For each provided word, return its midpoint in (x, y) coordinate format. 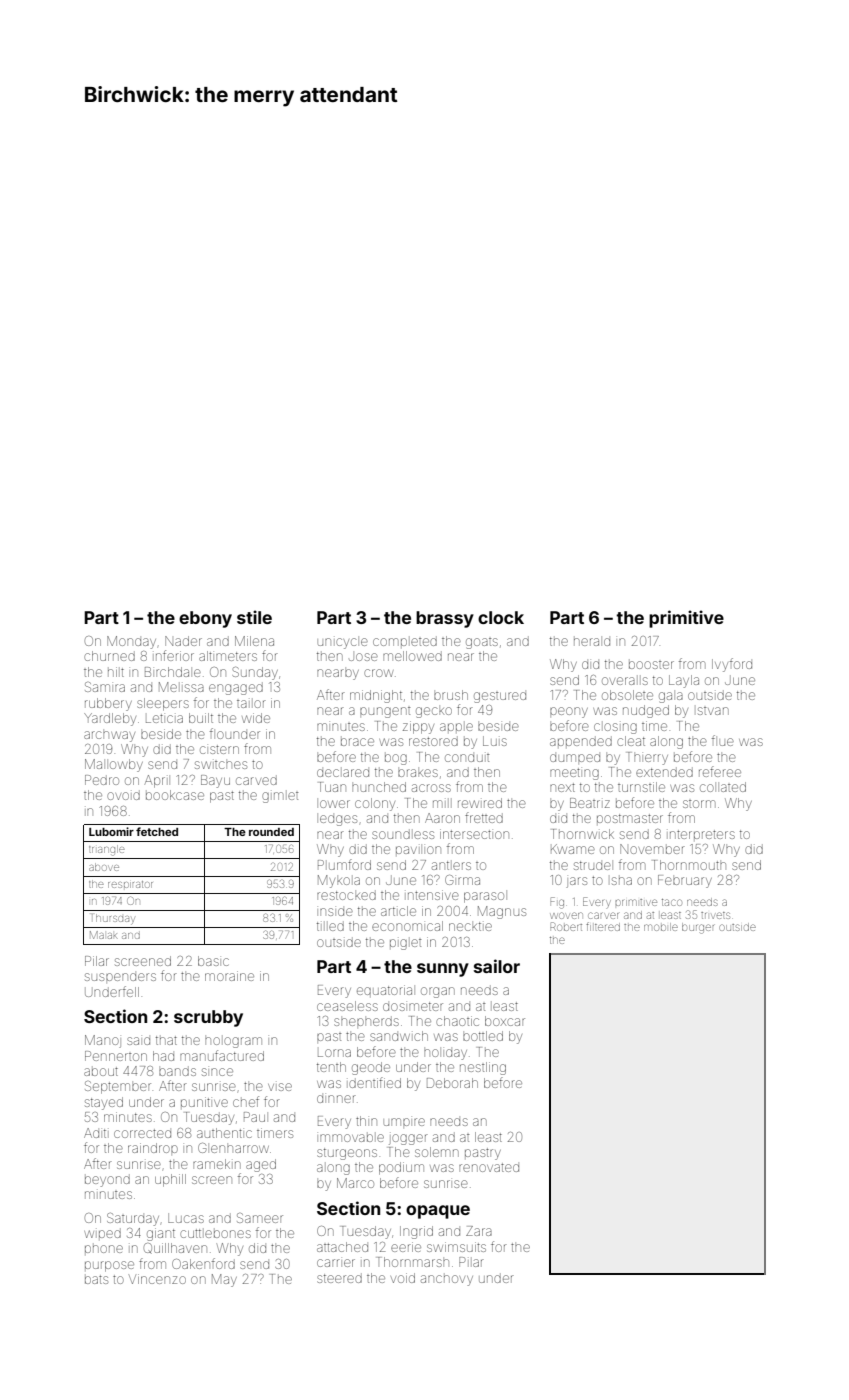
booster (651, 665)
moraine (229, 976)
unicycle (343, 643)
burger (698, 928)
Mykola (339, 881)
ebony (205, 619)
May (224, 1280)
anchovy (447, 1280)
